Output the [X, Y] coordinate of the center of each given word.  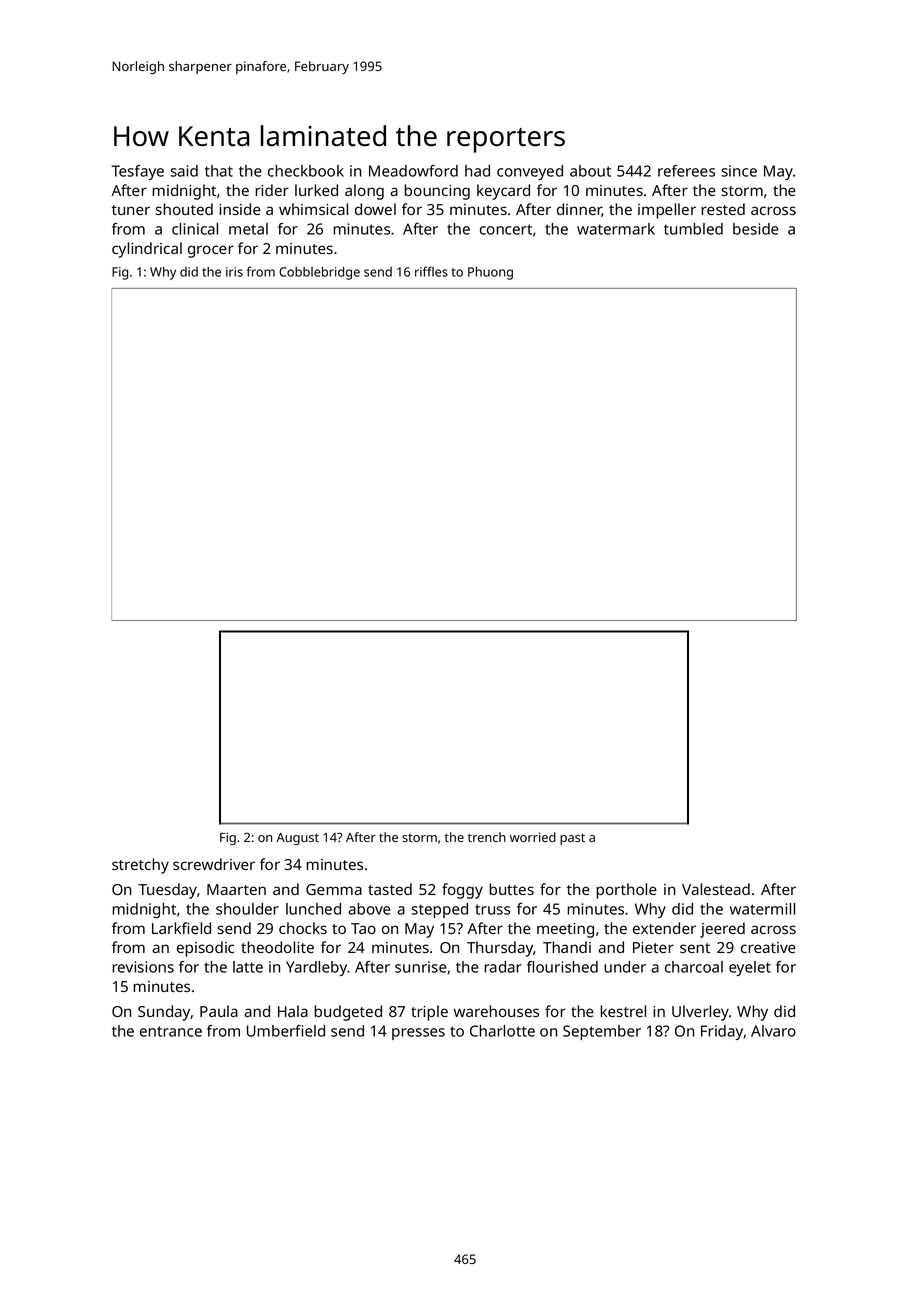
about [590, 171]
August [297, 839]
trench [487, 837]
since [739, 171]
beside [756, 229]
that [219, 171]
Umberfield [286, 1031]
